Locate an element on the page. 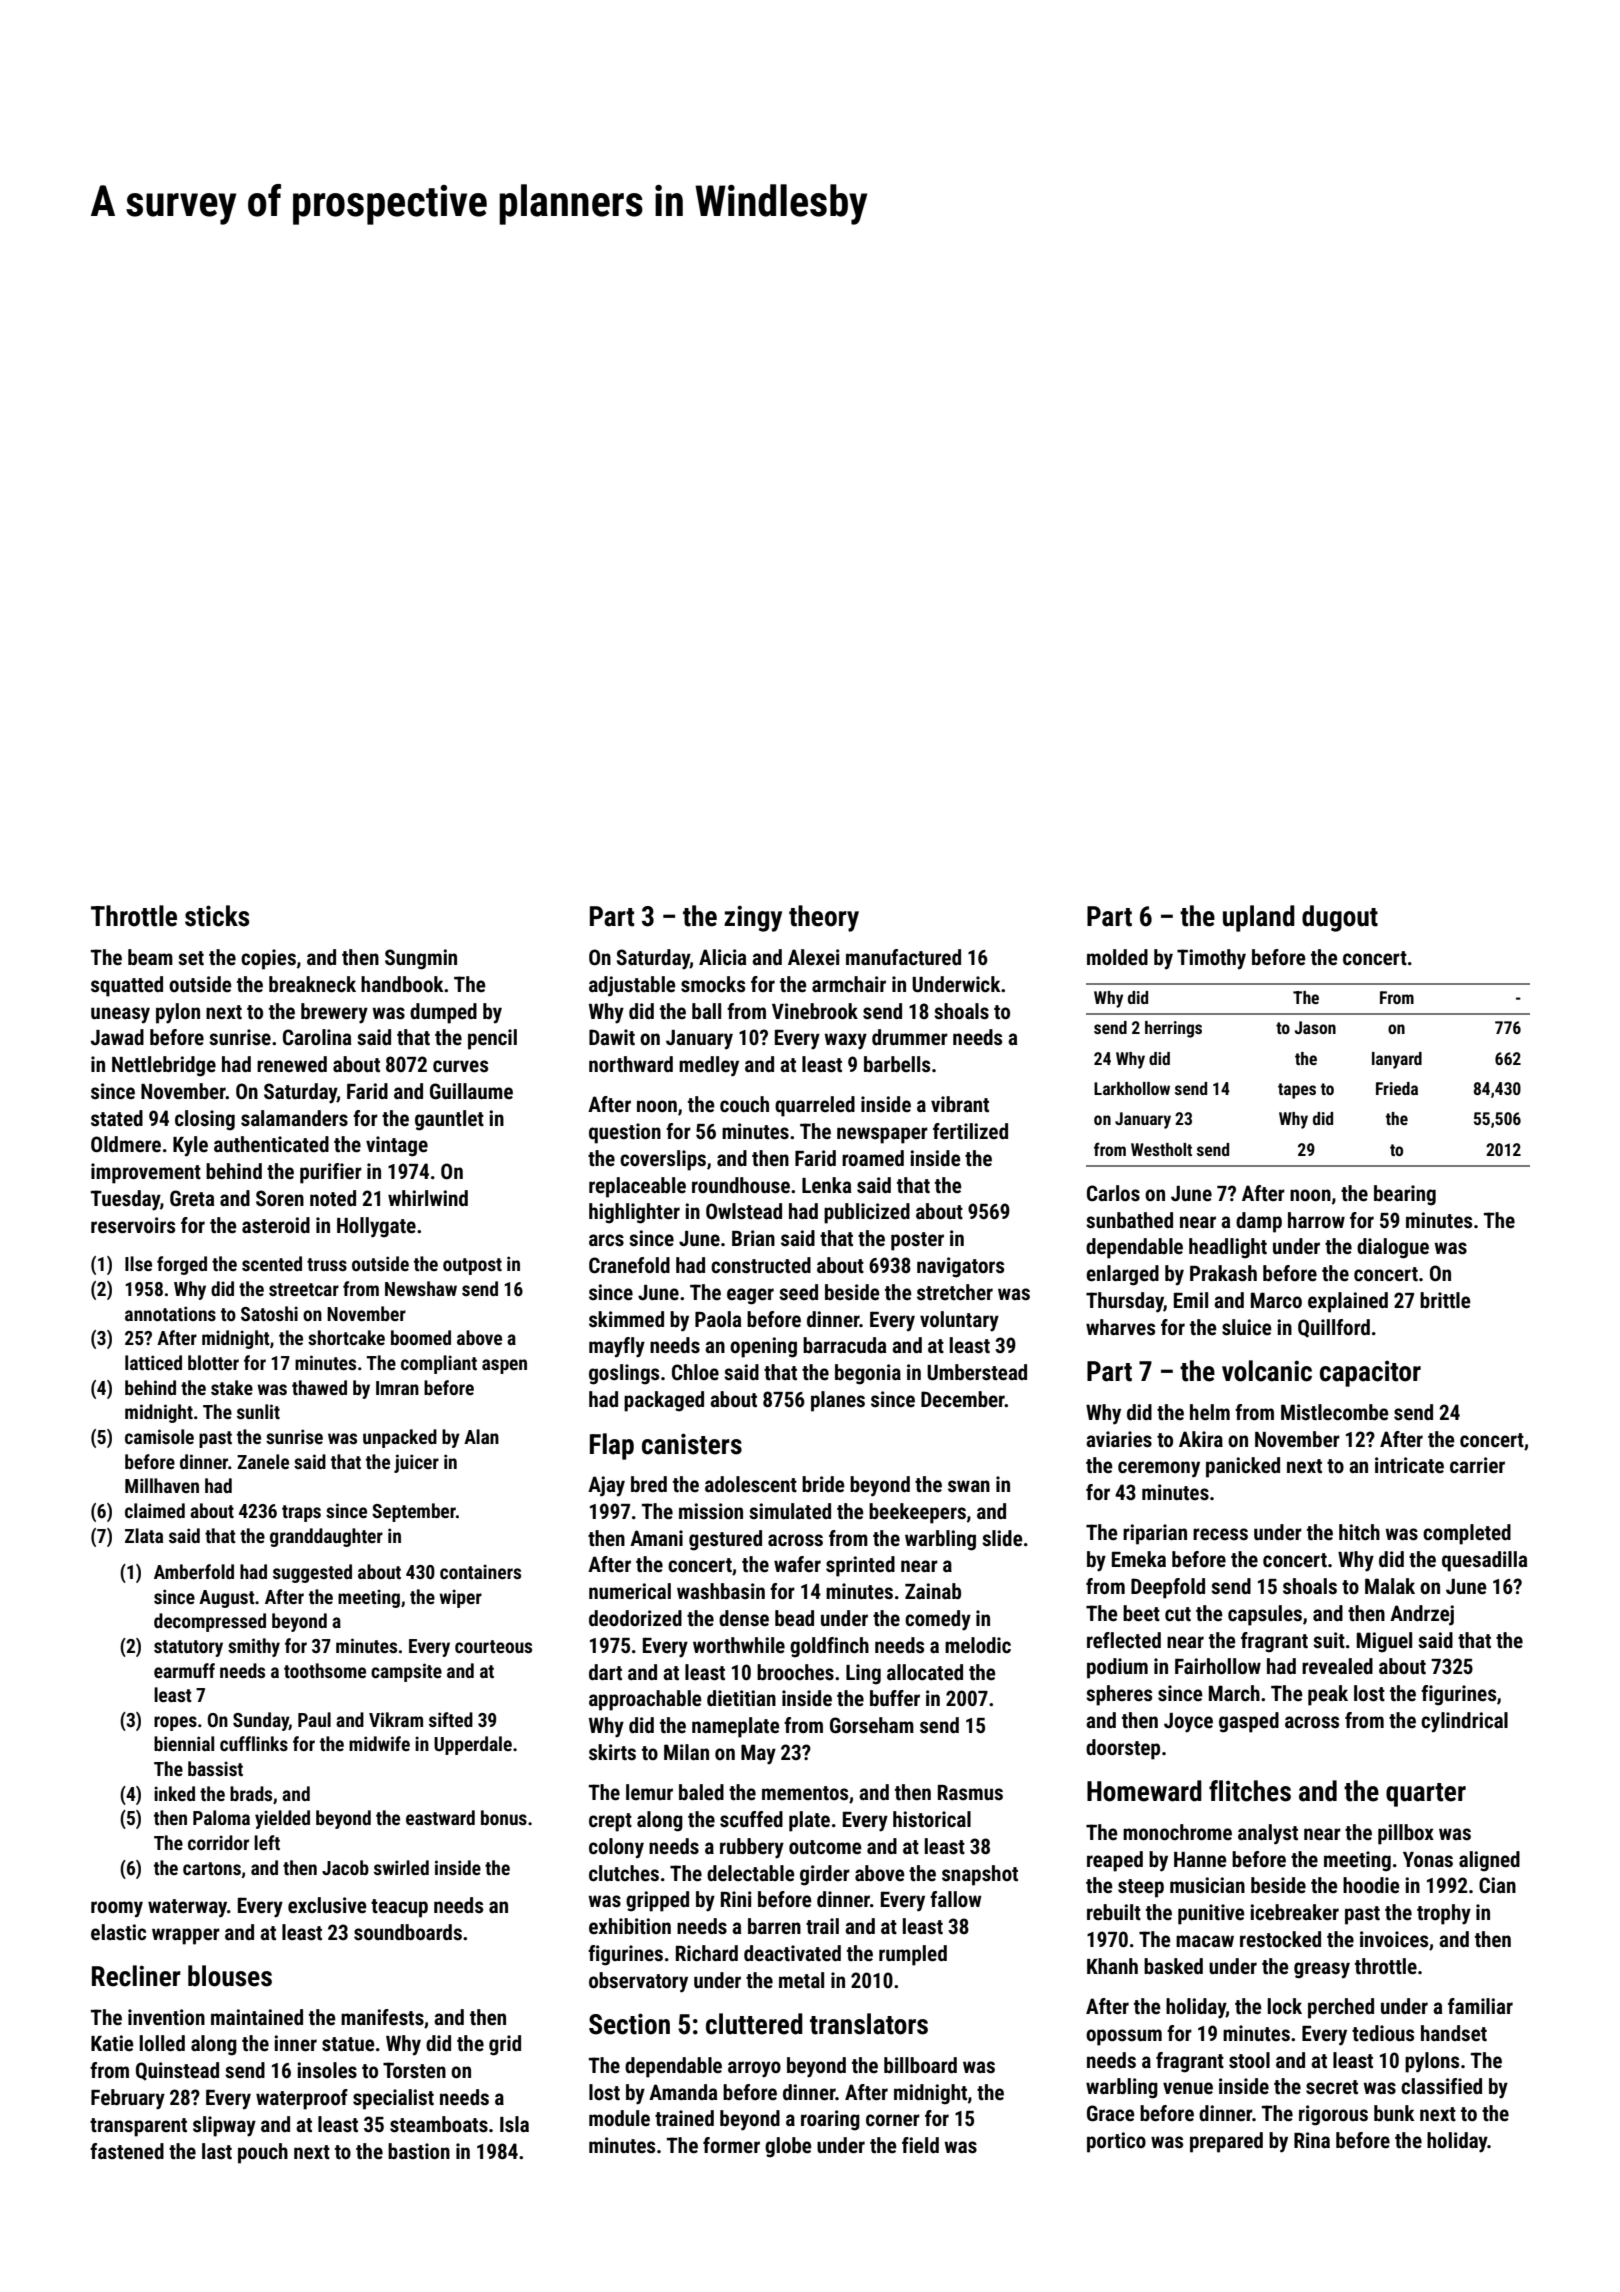  statutory is located at coordinates (188, 1648).
